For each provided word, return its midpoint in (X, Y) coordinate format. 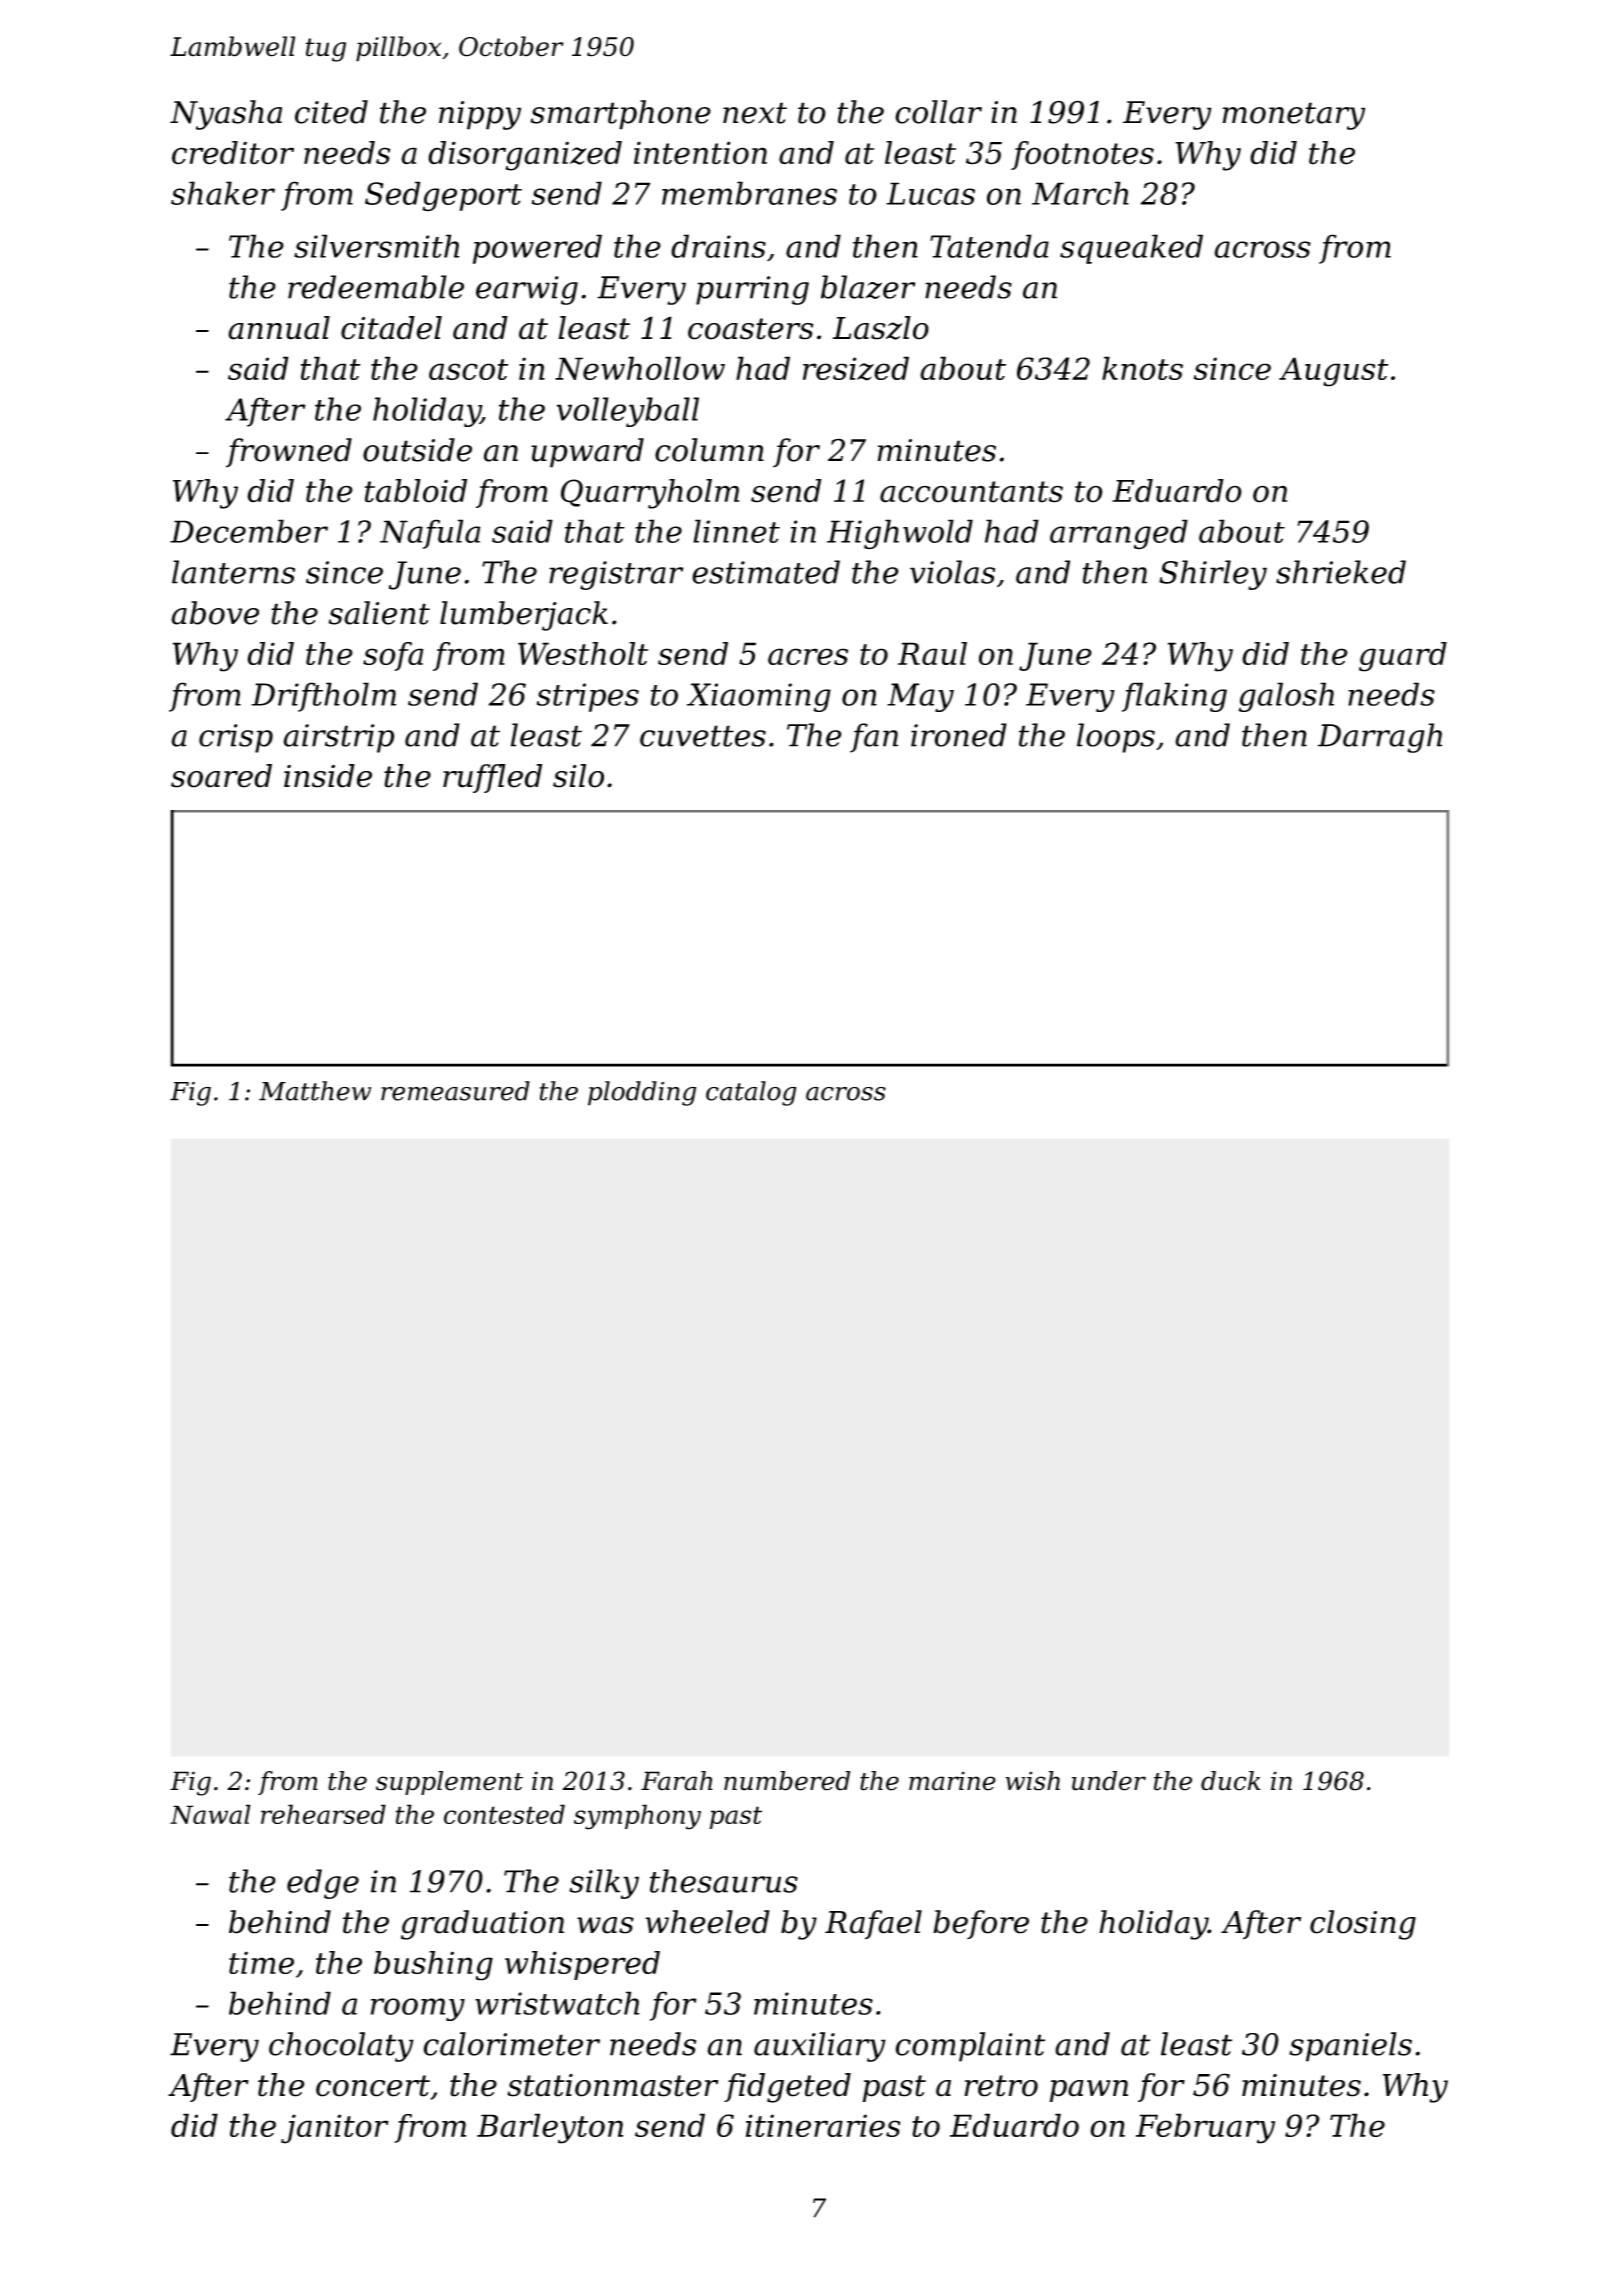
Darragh (1380, 738)
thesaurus (724, 1881)
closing (1363, 1925)
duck (1231, 1781)
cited (331, 112)
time (261, 1962)
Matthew (315, 1091)
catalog (751, 1093)
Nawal (210, 1814)
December (249, 531)
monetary (1293, 116)
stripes (588, 697)
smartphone (621, 115)
